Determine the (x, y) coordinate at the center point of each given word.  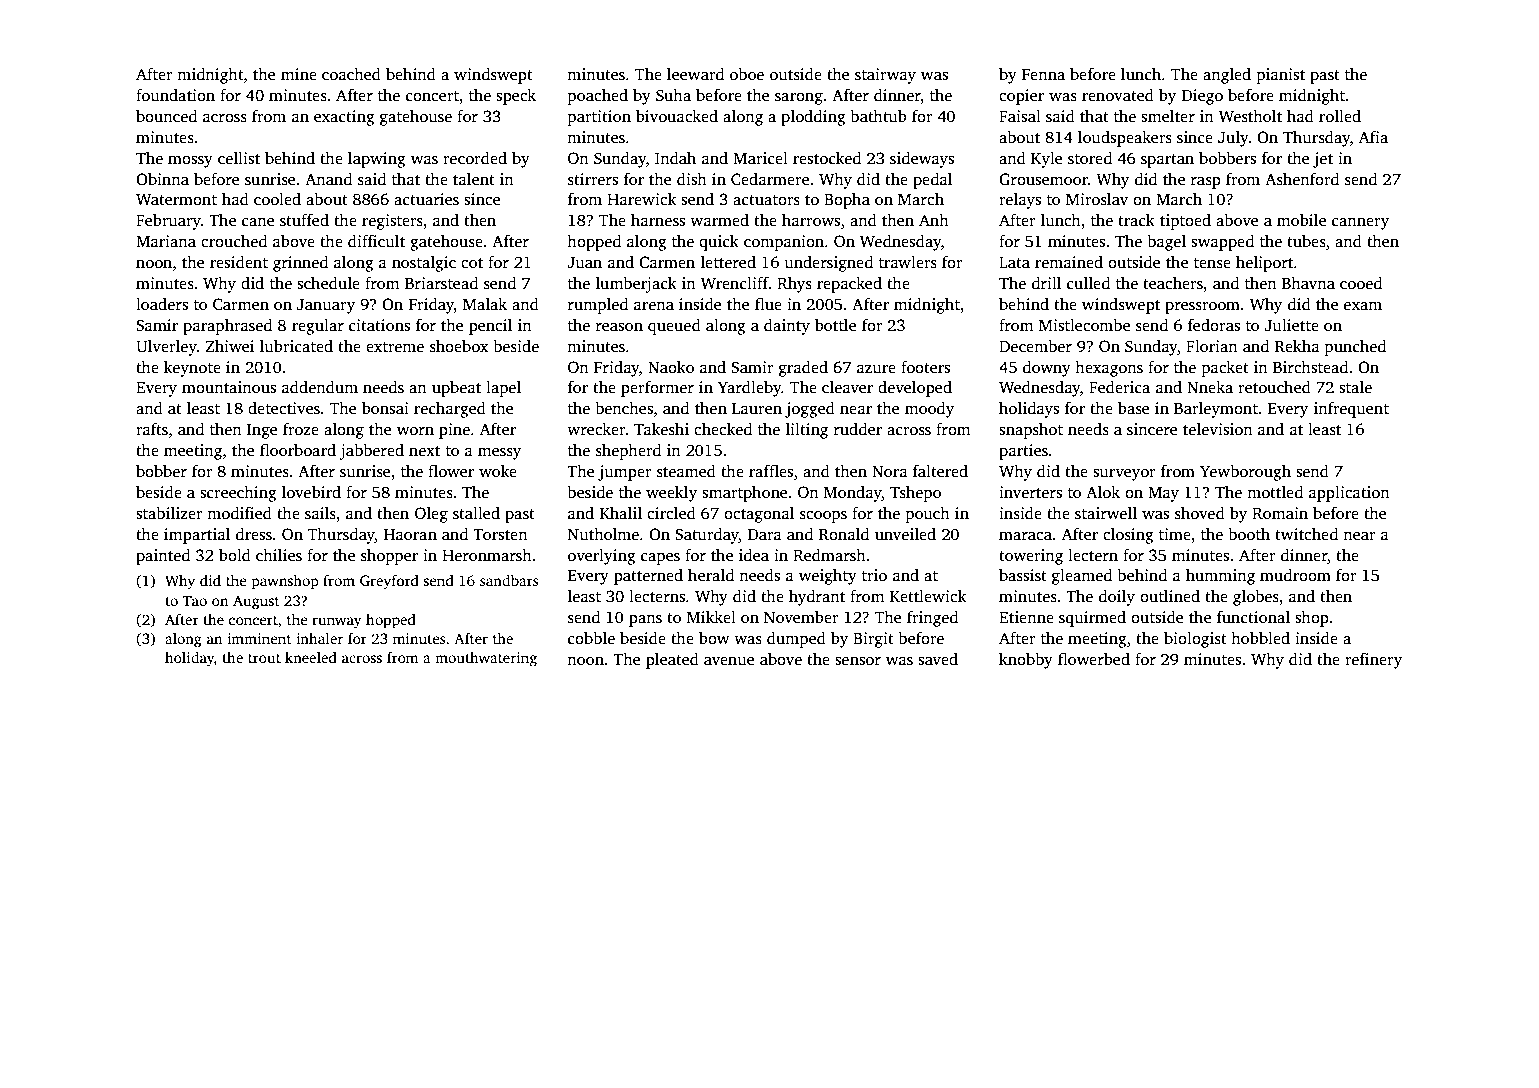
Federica (1119, 387)
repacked (849, 285)
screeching (238, 494)
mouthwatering (486, 659)
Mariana (166, 241)
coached (351, 74)
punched (1355, 348)
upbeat (456, 389)
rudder (858, 429)
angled (1227, 76)
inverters (1030, 492)
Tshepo (915, 494)
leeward (695, 74)
